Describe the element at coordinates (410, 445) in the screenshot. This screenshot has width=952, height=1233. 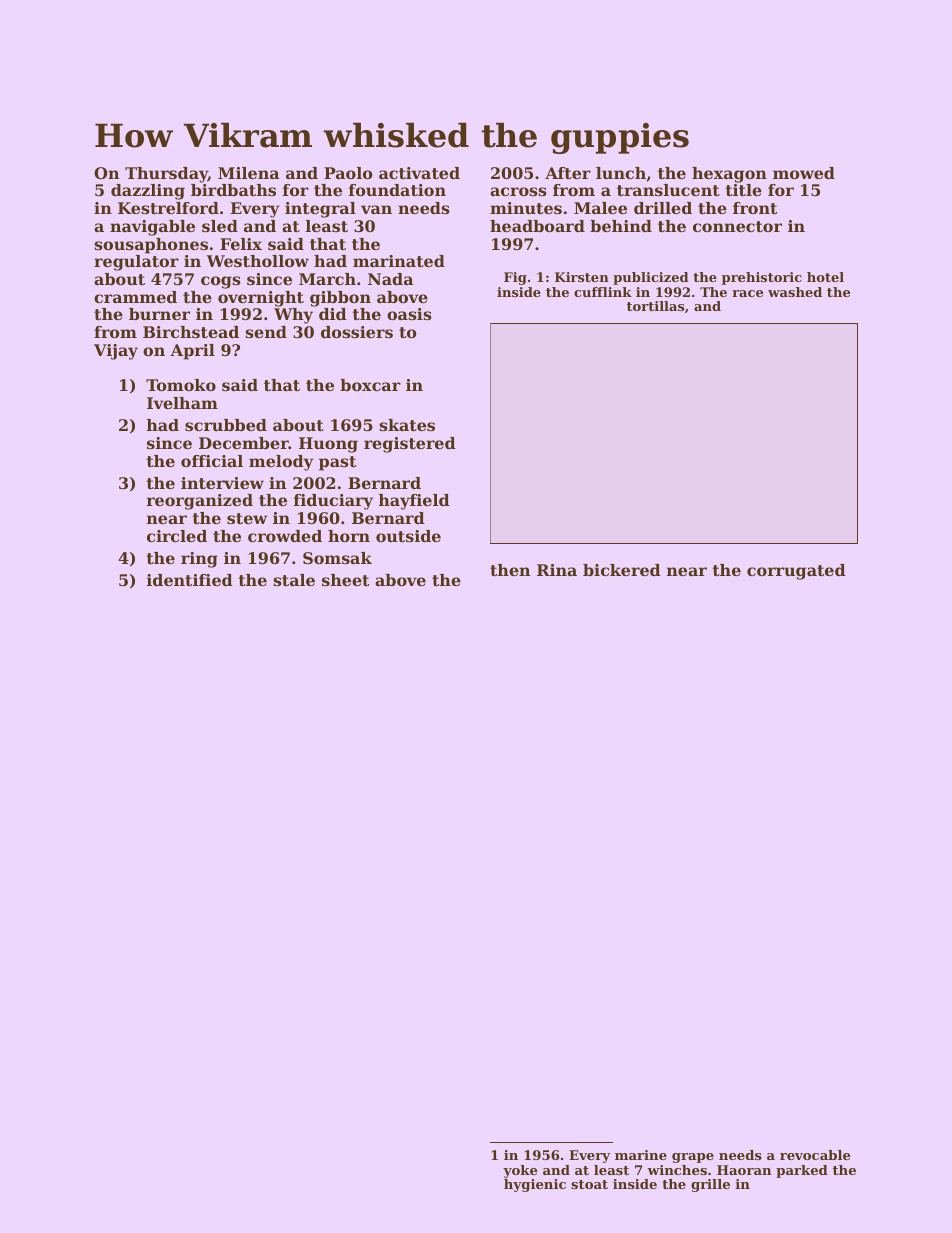
I see `registered` at that location.
